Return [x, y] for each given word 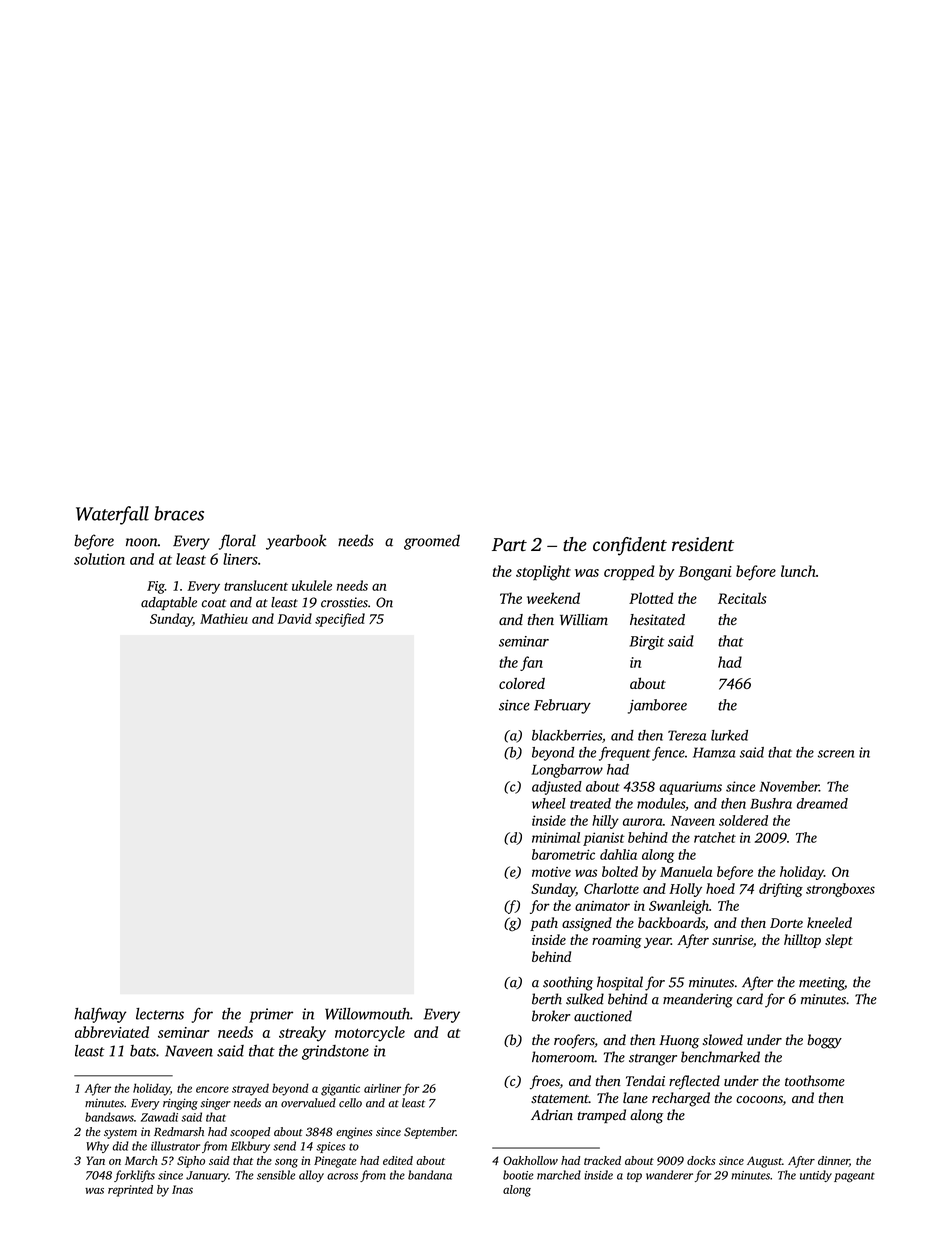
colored [522, 683]
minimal [556, 837]
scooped [250, 1133]
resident [703, 544]
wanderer [669, 1175]
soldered [743, 820]
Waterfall [112, 515]
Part [509, 545]
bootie [518, 1175]
